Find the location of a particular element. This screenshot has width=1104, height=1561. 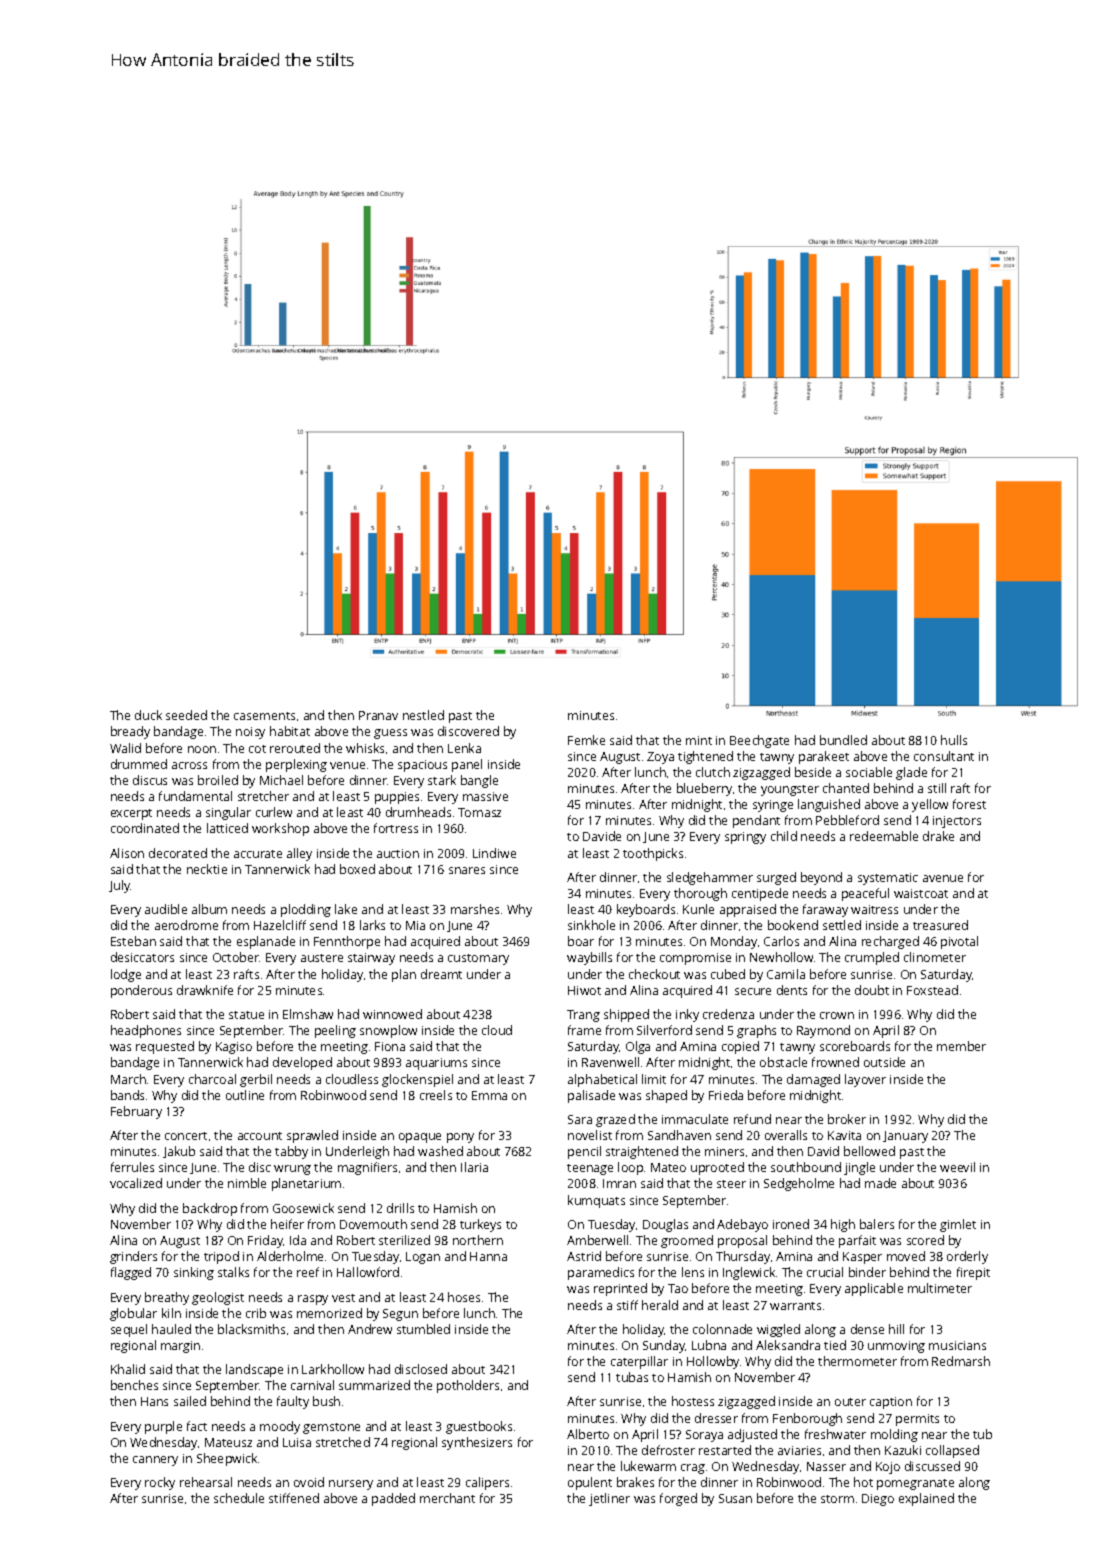

bundled is located at coordinates (843, 740).
